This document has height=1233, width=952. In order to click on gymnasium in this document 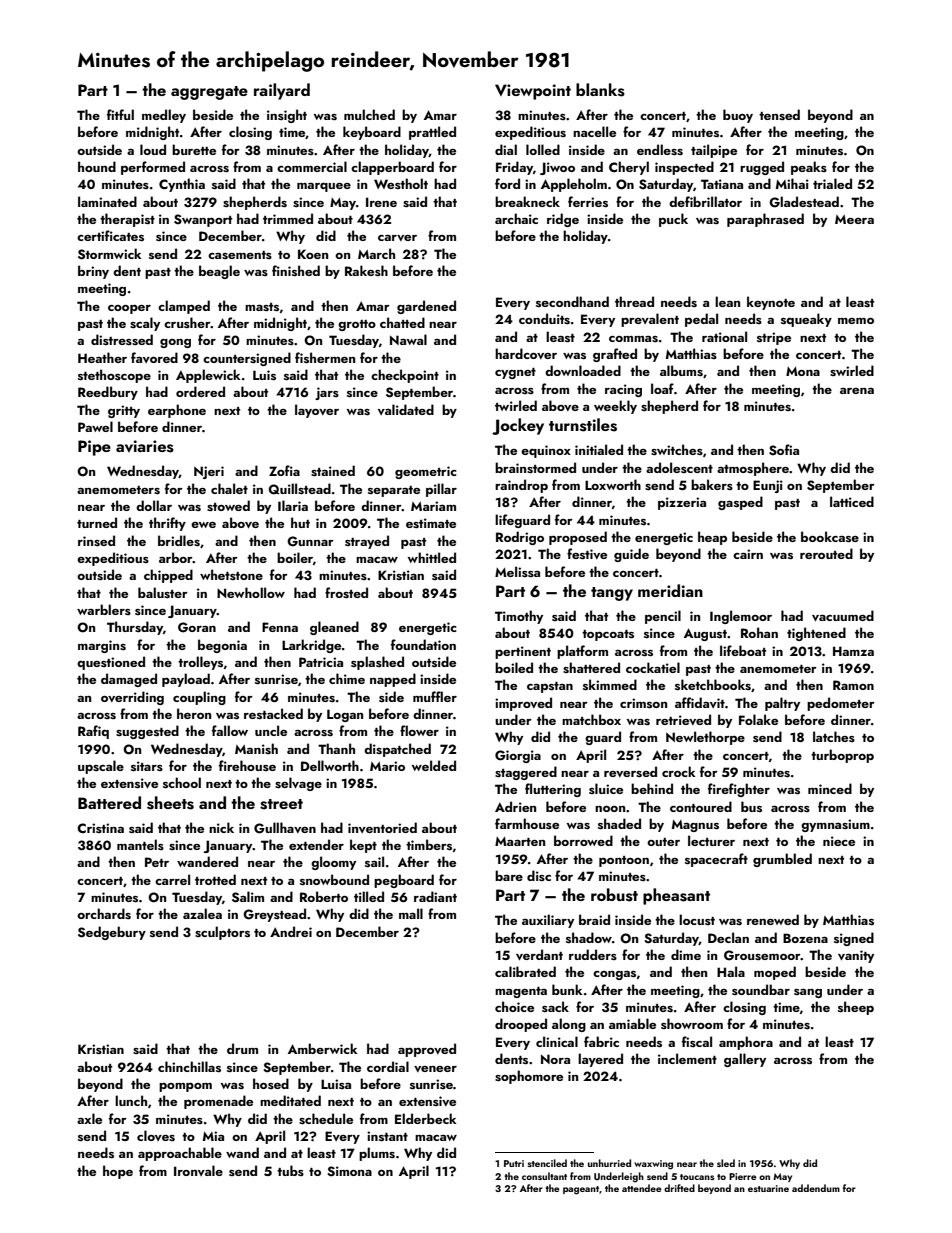, I will do `click(835, 825)`.
